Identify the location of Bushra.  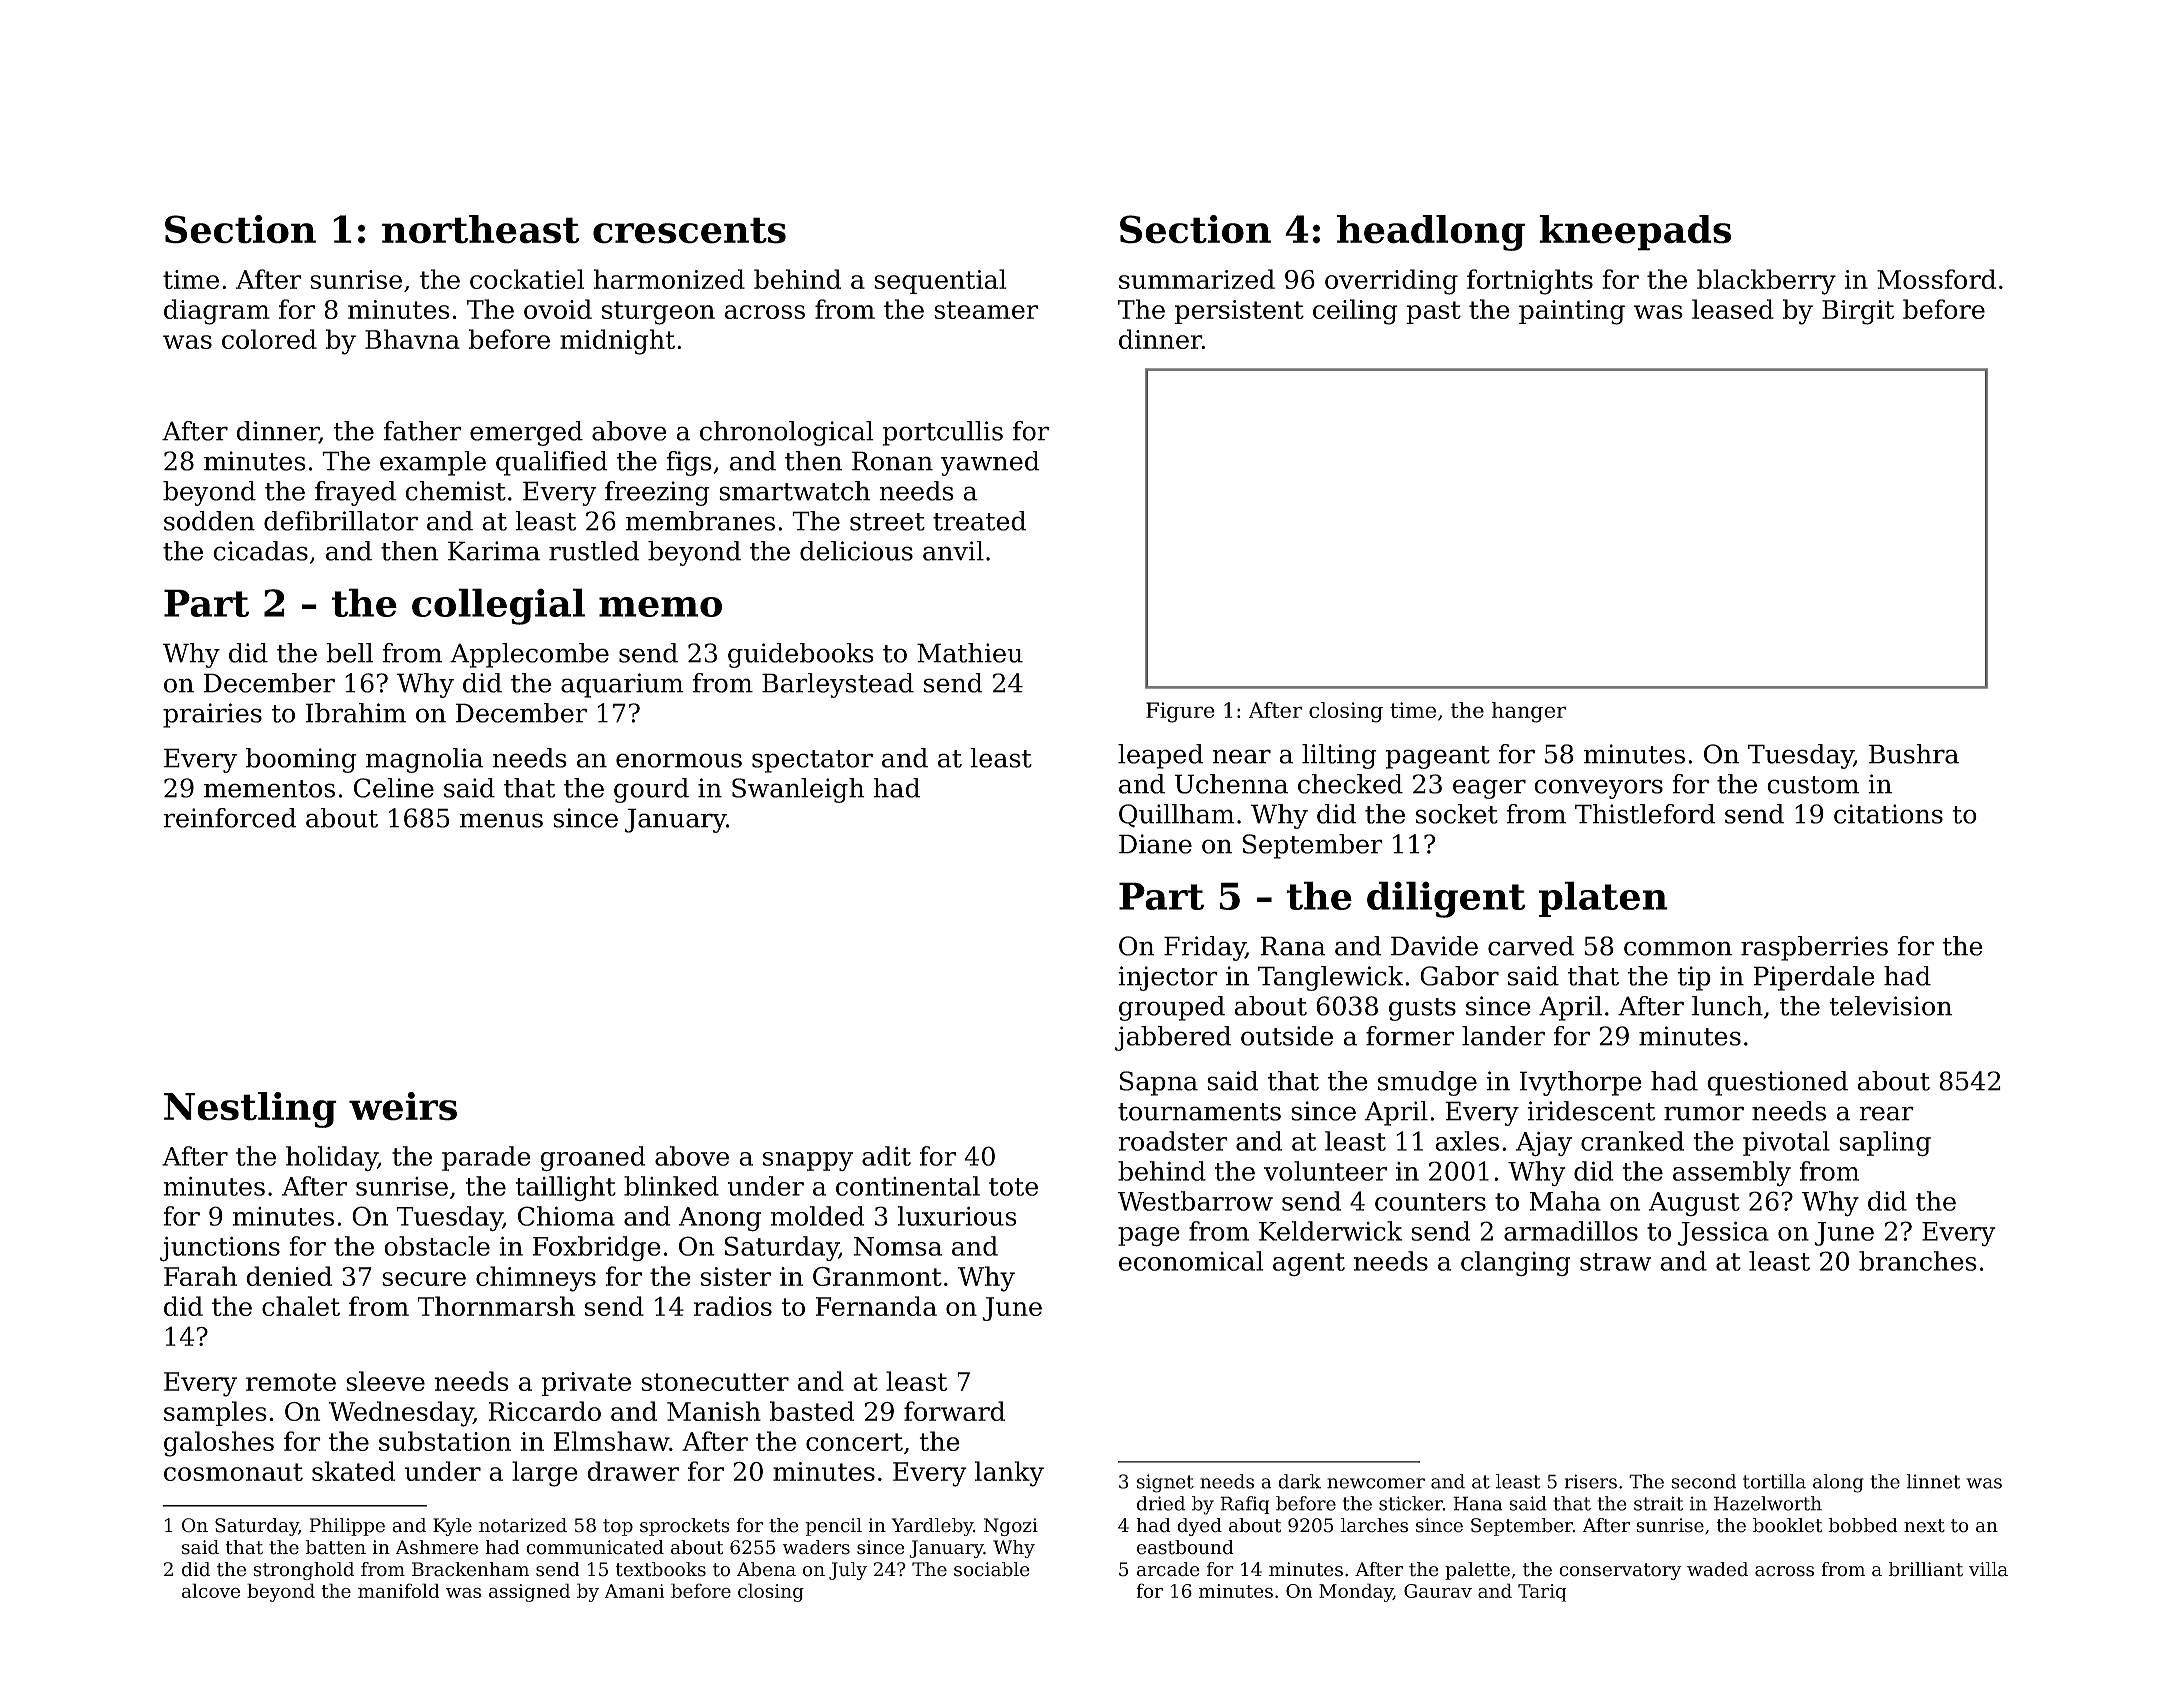
(1914, 754).
